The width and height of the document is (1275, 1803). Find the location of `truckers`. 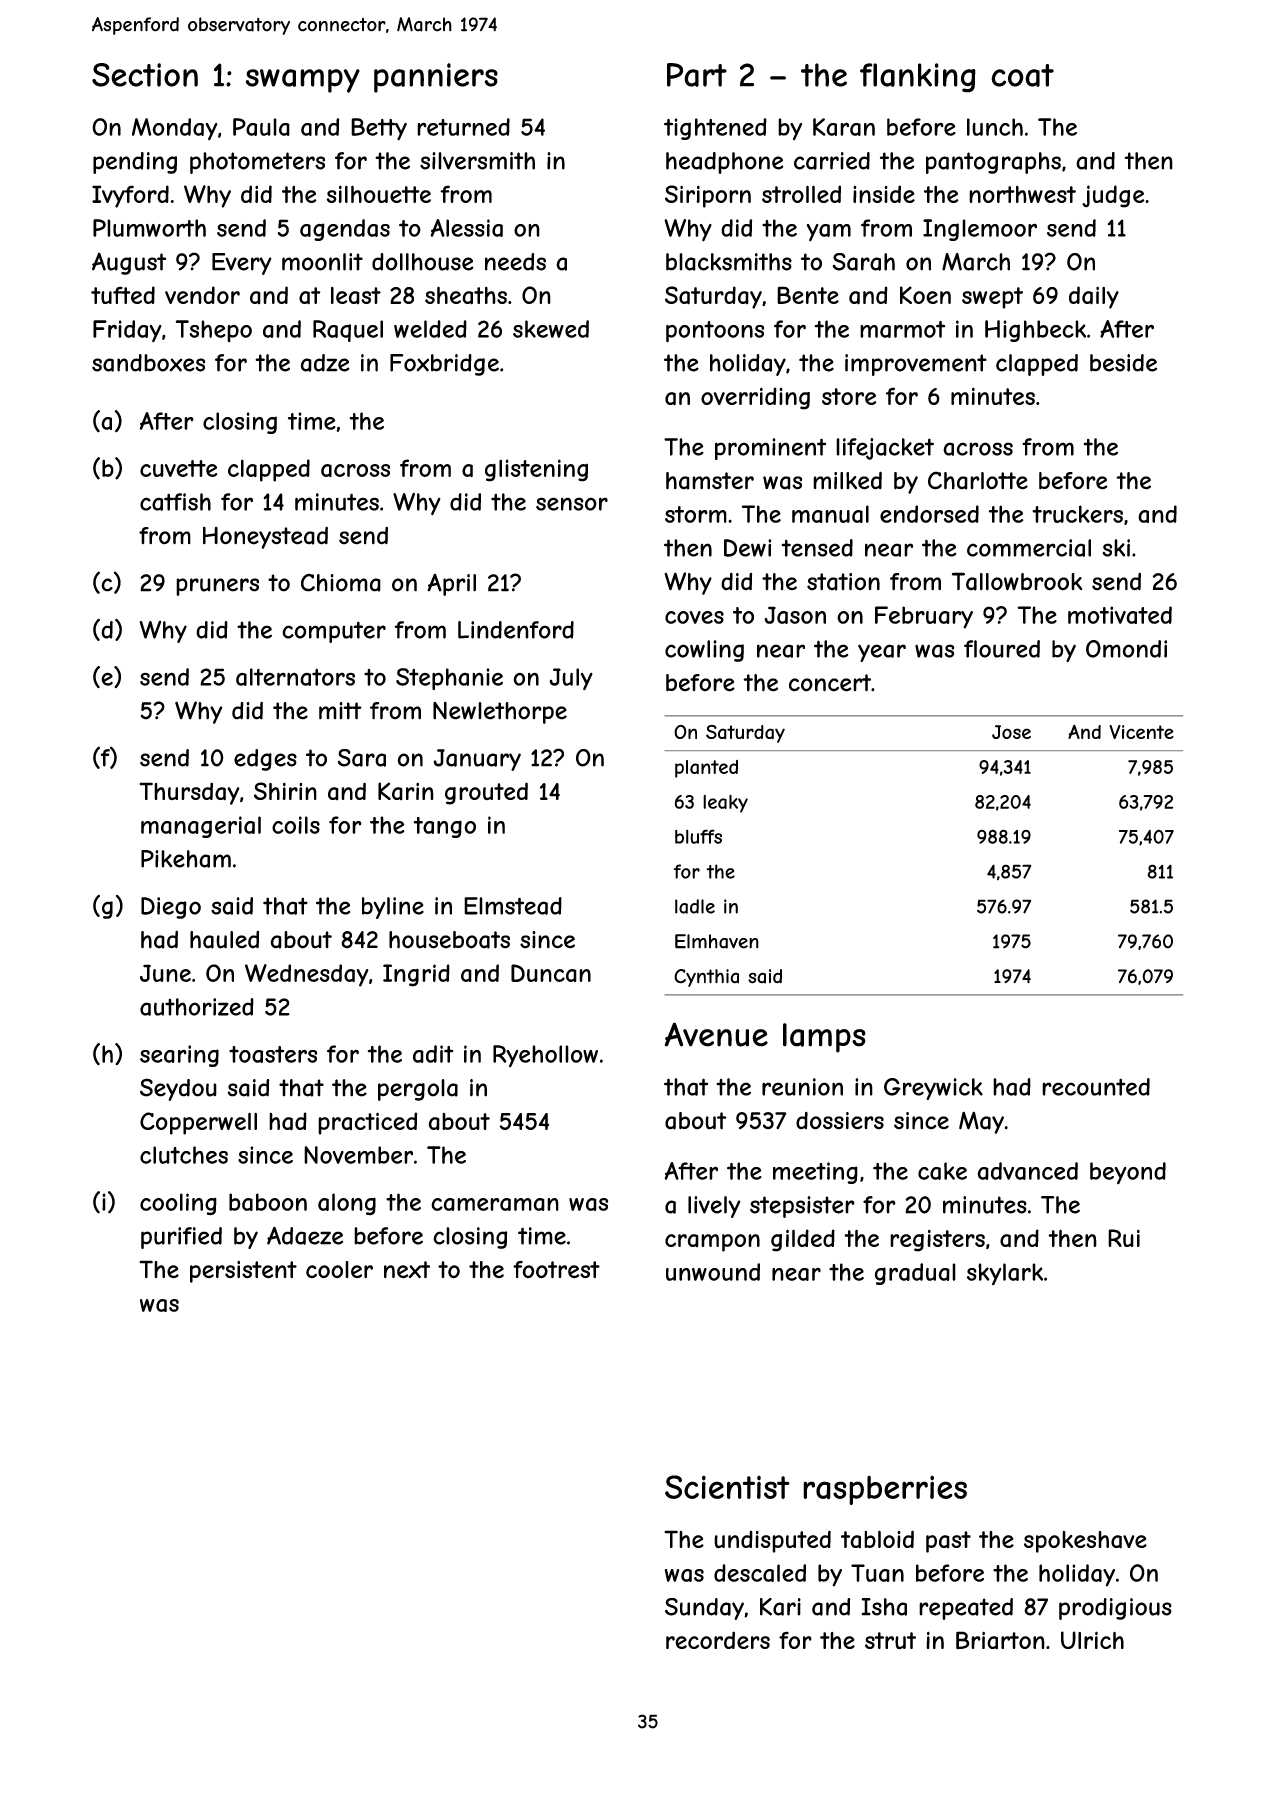

truckers is located at coordinates (1077, 514).
